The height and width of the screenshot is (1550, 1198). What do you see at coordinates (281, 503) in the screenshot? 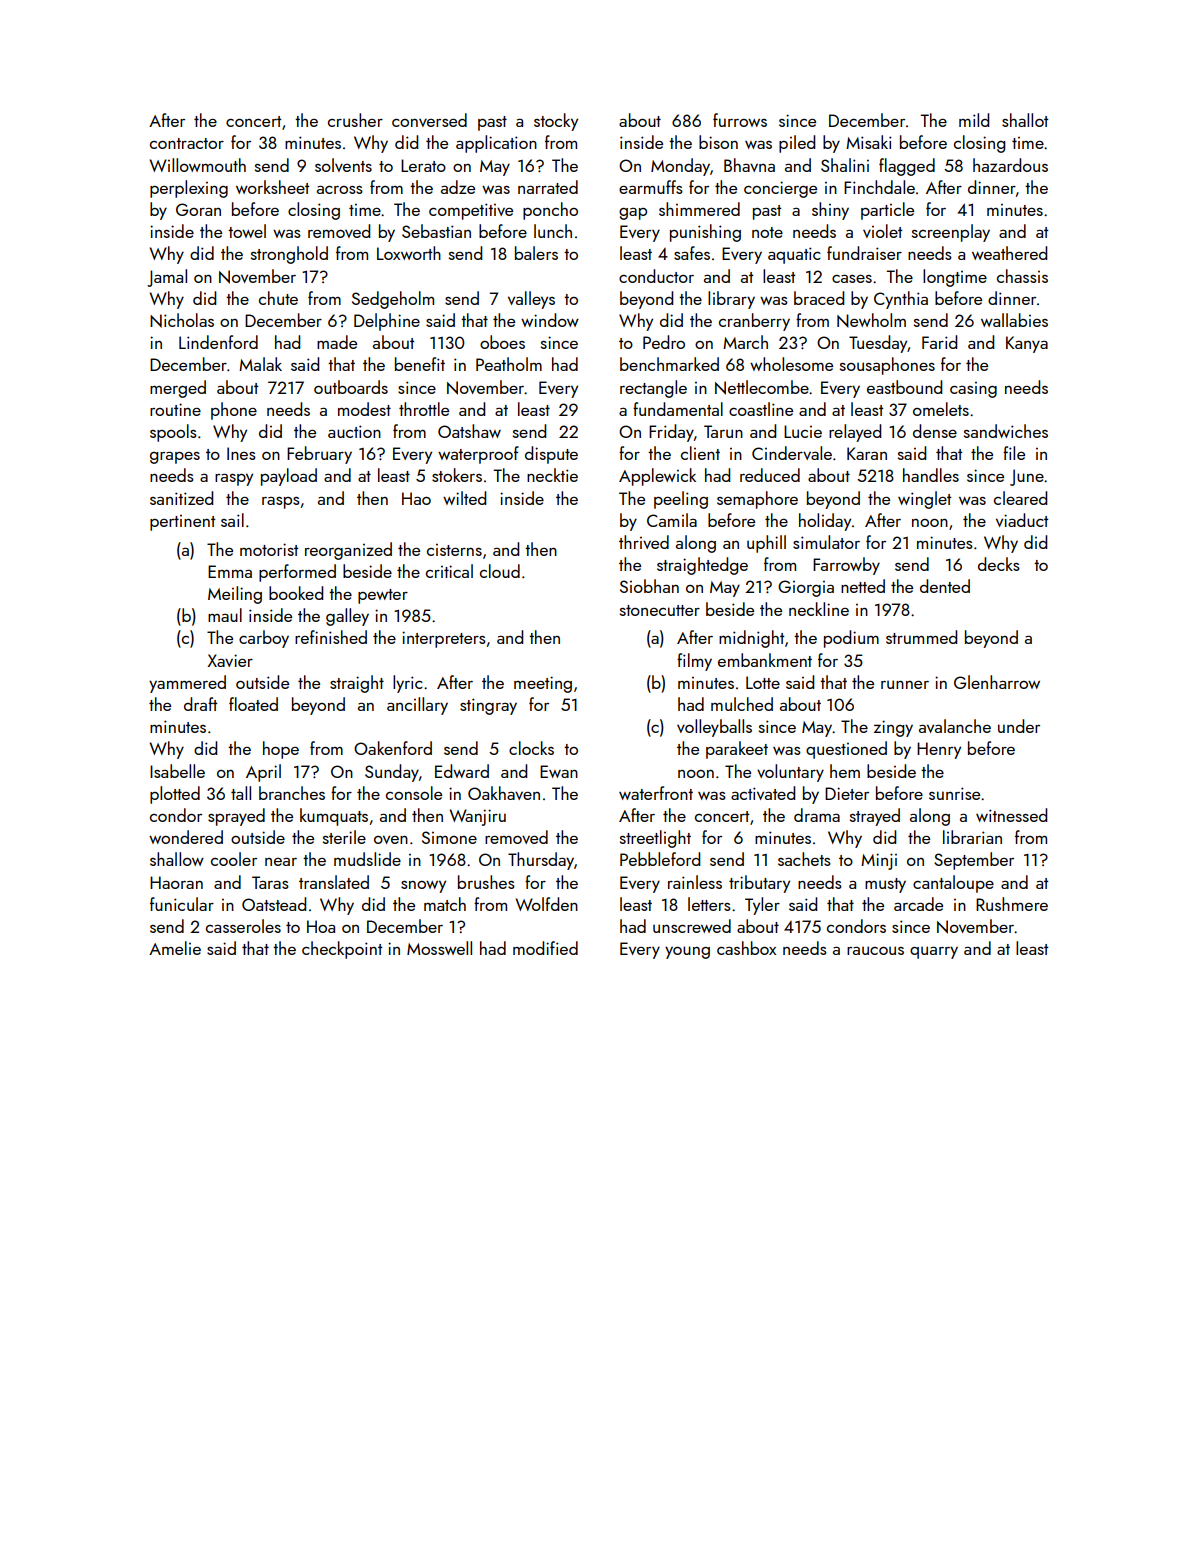
I see `rasps` at bounding box center [281, 503].
